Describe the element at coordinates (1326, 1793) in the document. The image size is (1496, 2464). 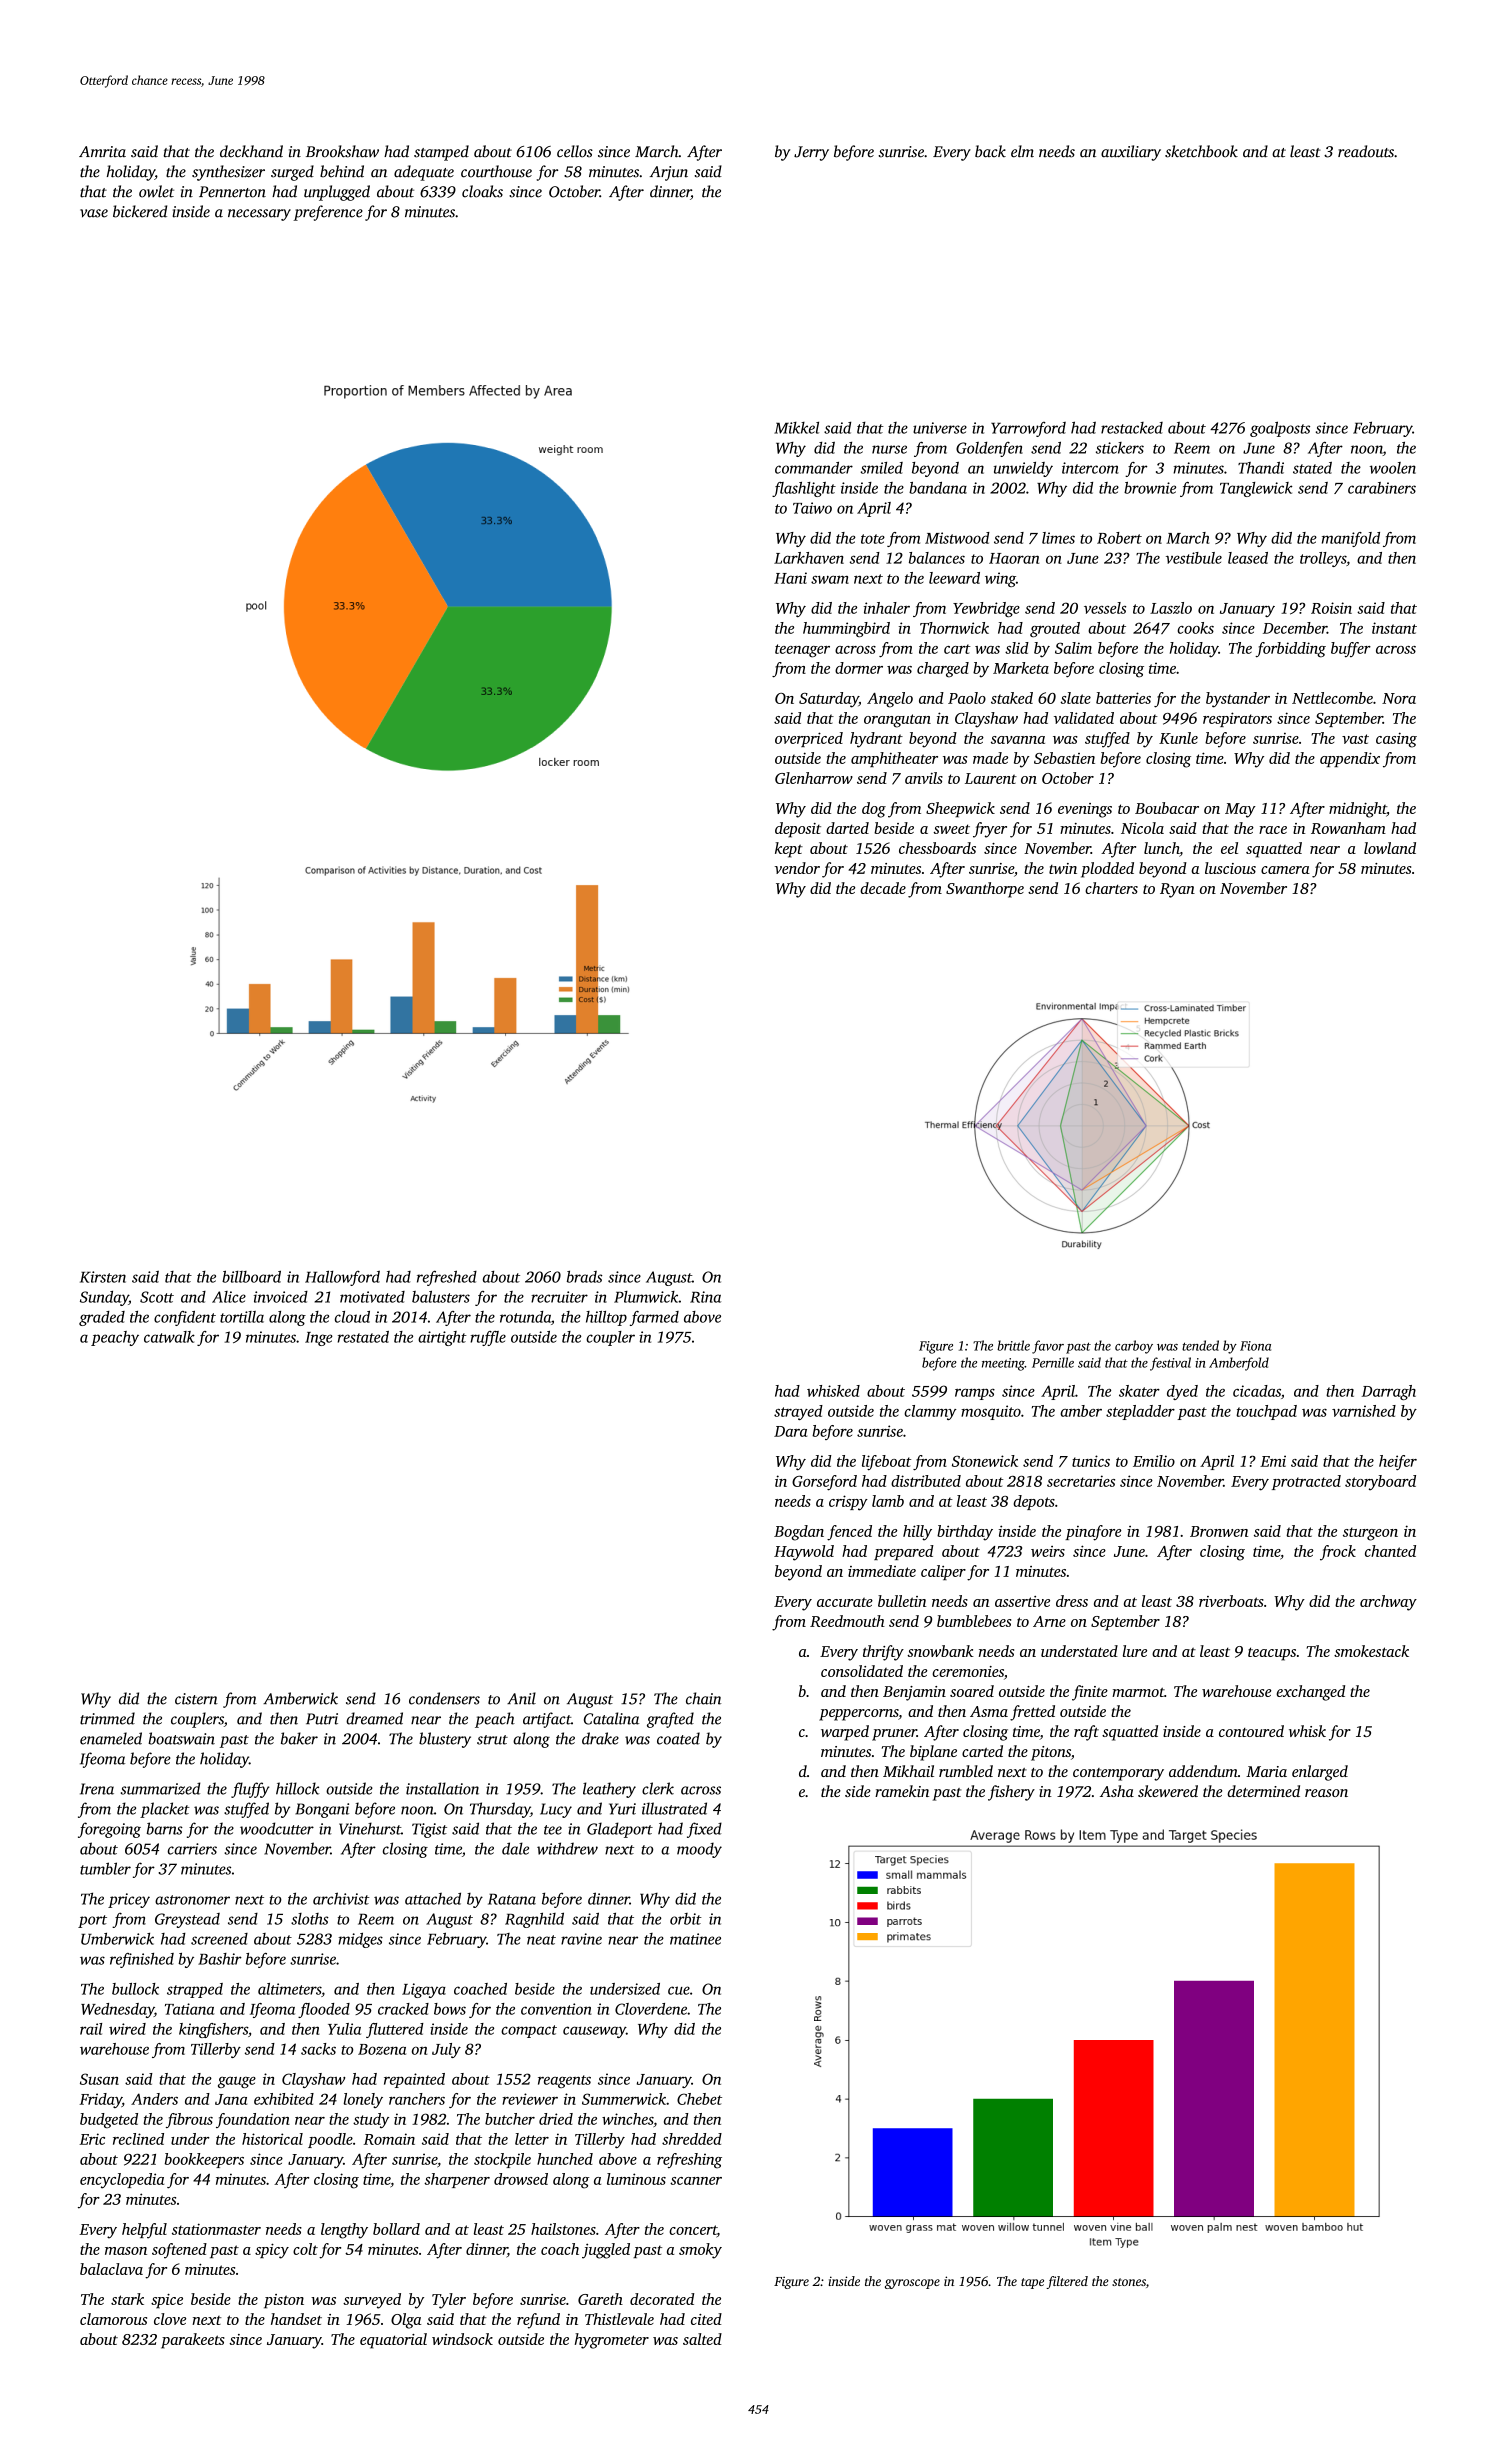
I see `reason` at that location.
